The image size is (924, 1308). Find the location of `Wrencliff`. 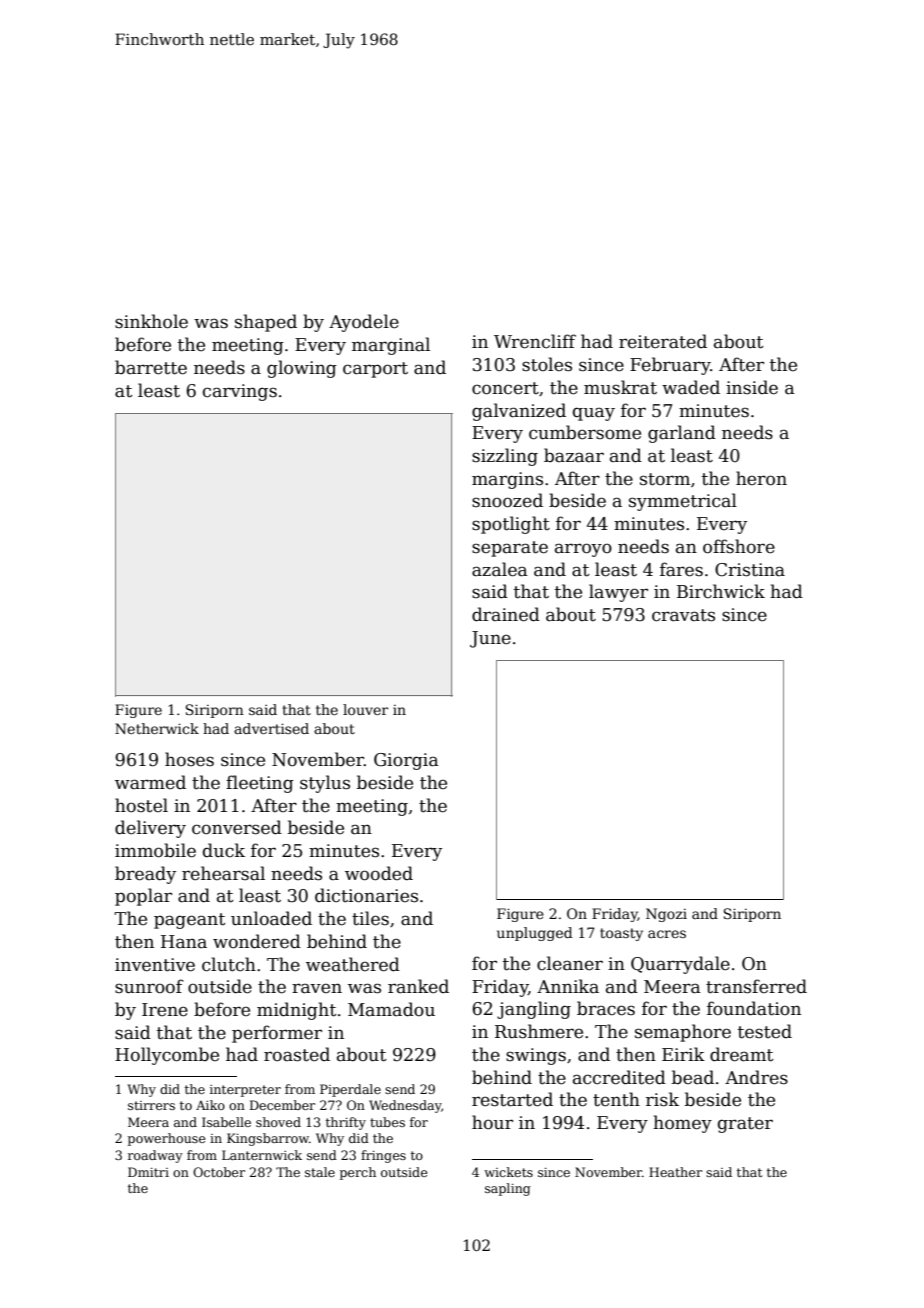

Wrencliff is located at coordinates (535, 341).
